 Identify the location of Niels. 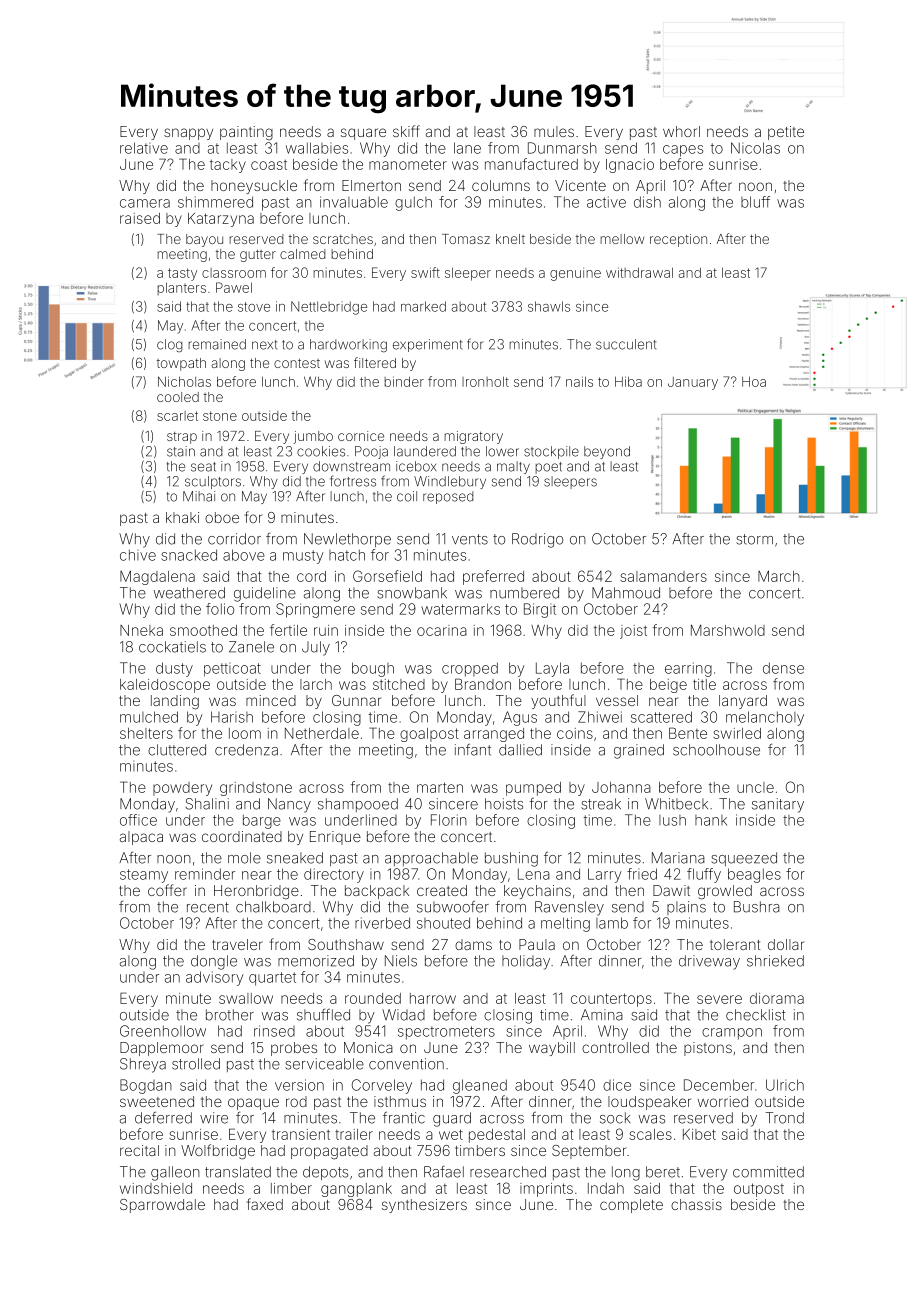
(401, 961).
